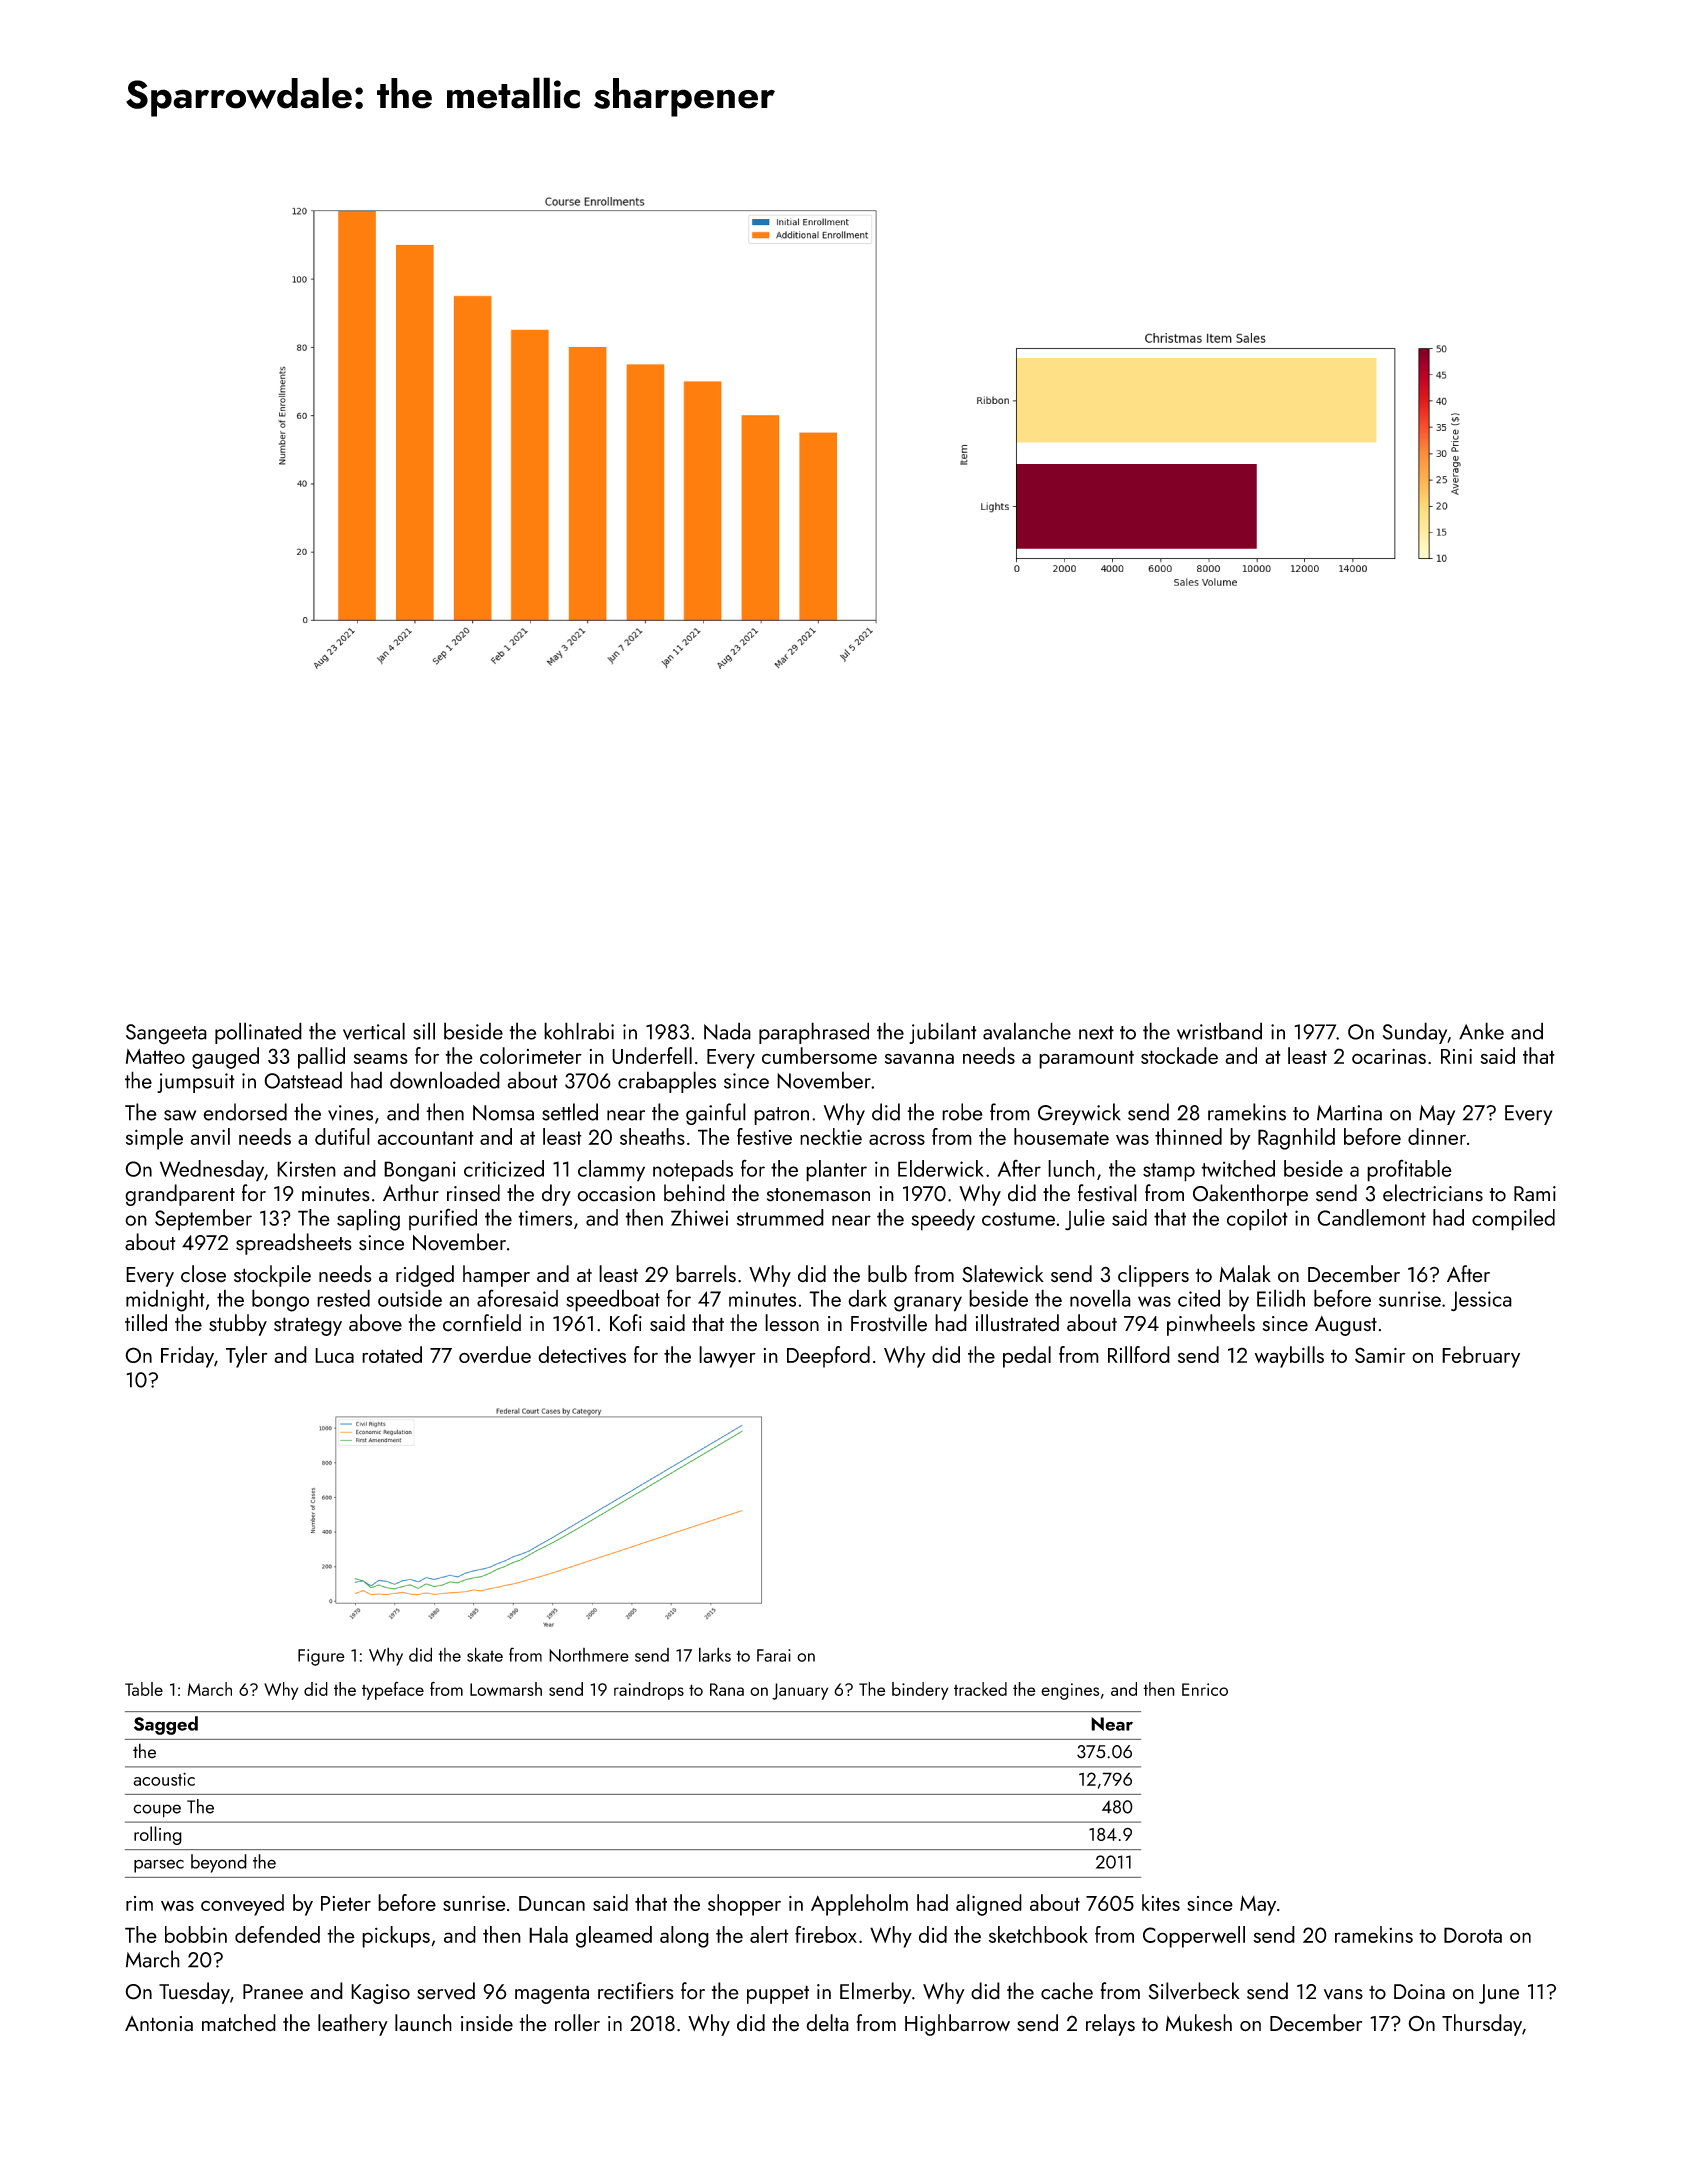 Image resolution: width=1683 pixels, height=2178 pixels. Describe the element at coordinates (1205, 1689) in the page. I see `Enrico` at that location.
